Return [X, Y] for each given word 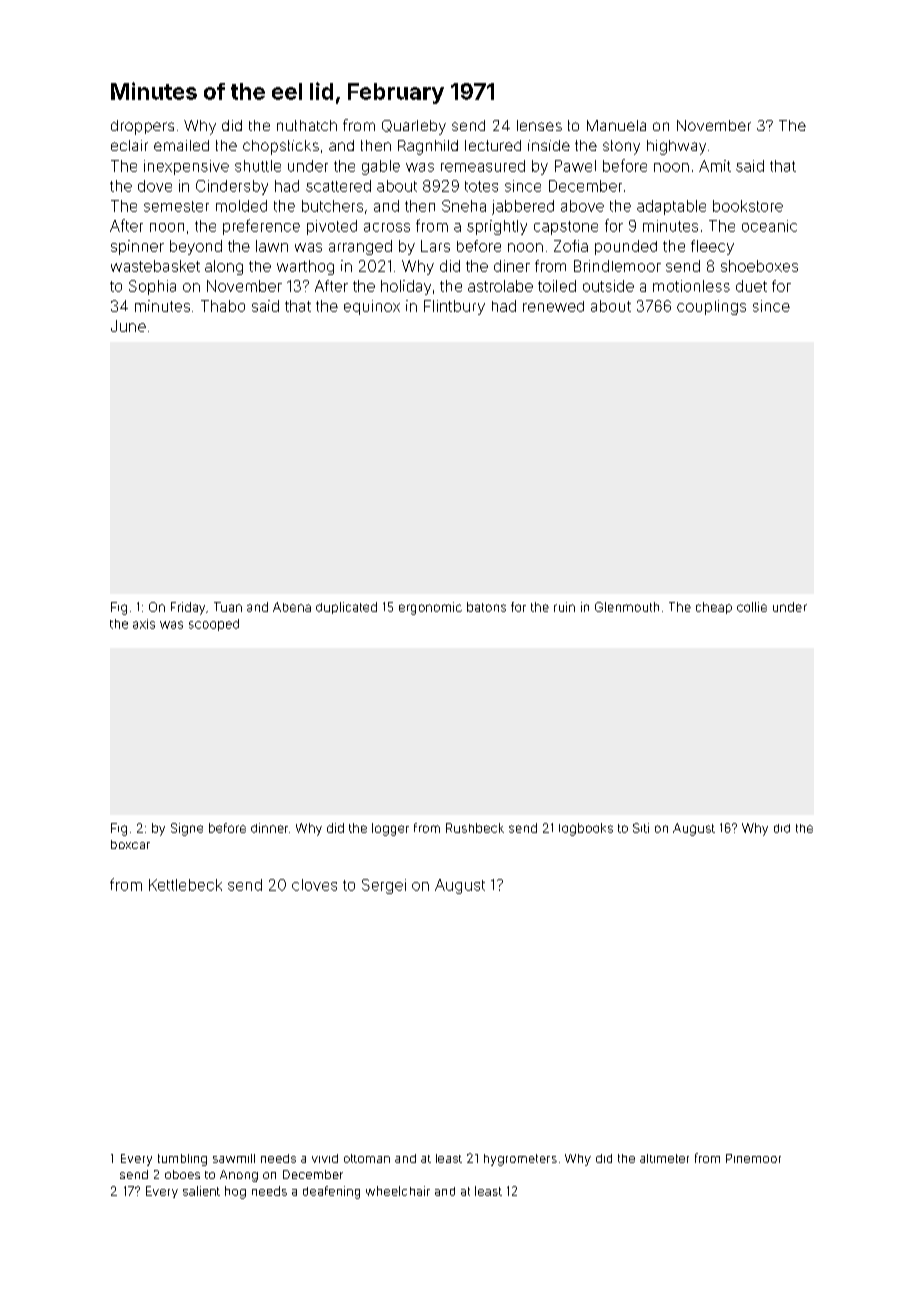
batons [486, 607]
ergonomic [430, 608]
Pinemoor [753, 1158]
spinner [137, 247]
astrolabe [500, 286]
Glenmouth [627, 607]
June [128, 326]
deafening [331, 1192]
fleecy [712, 247]
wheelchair [398, 1191]
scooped [214, 625]
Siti [641, 828]
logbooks [586, 829]
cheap [714, 608]
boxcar [130, 844]
